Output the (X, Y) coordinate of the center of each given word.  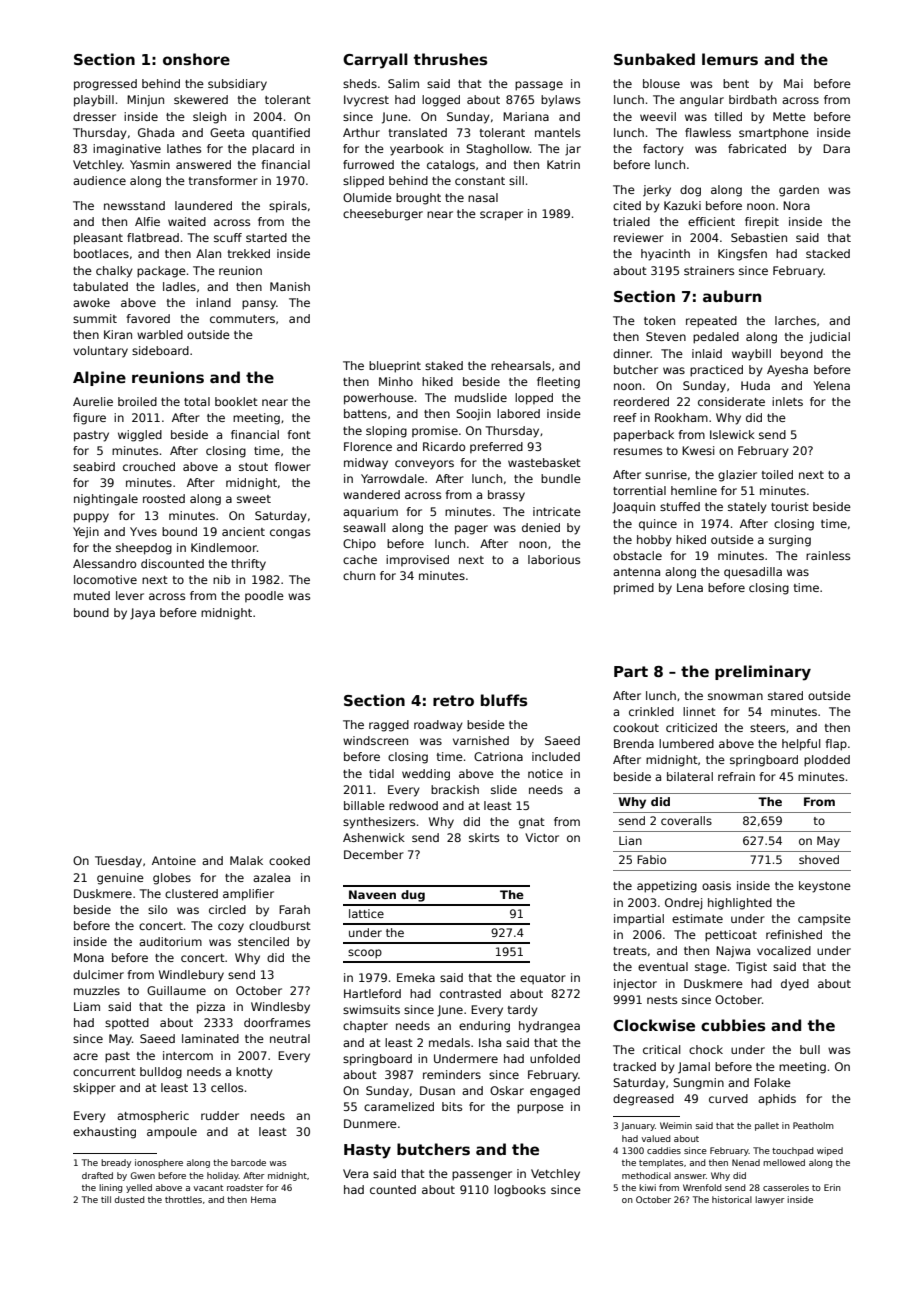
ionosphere (159, 1163)
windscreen (375, 740)
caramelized (399, 1106)
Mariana (526, 116)
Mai (793, 83)
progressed (105, 85)
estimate (697, 918)
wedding (426, 775)
